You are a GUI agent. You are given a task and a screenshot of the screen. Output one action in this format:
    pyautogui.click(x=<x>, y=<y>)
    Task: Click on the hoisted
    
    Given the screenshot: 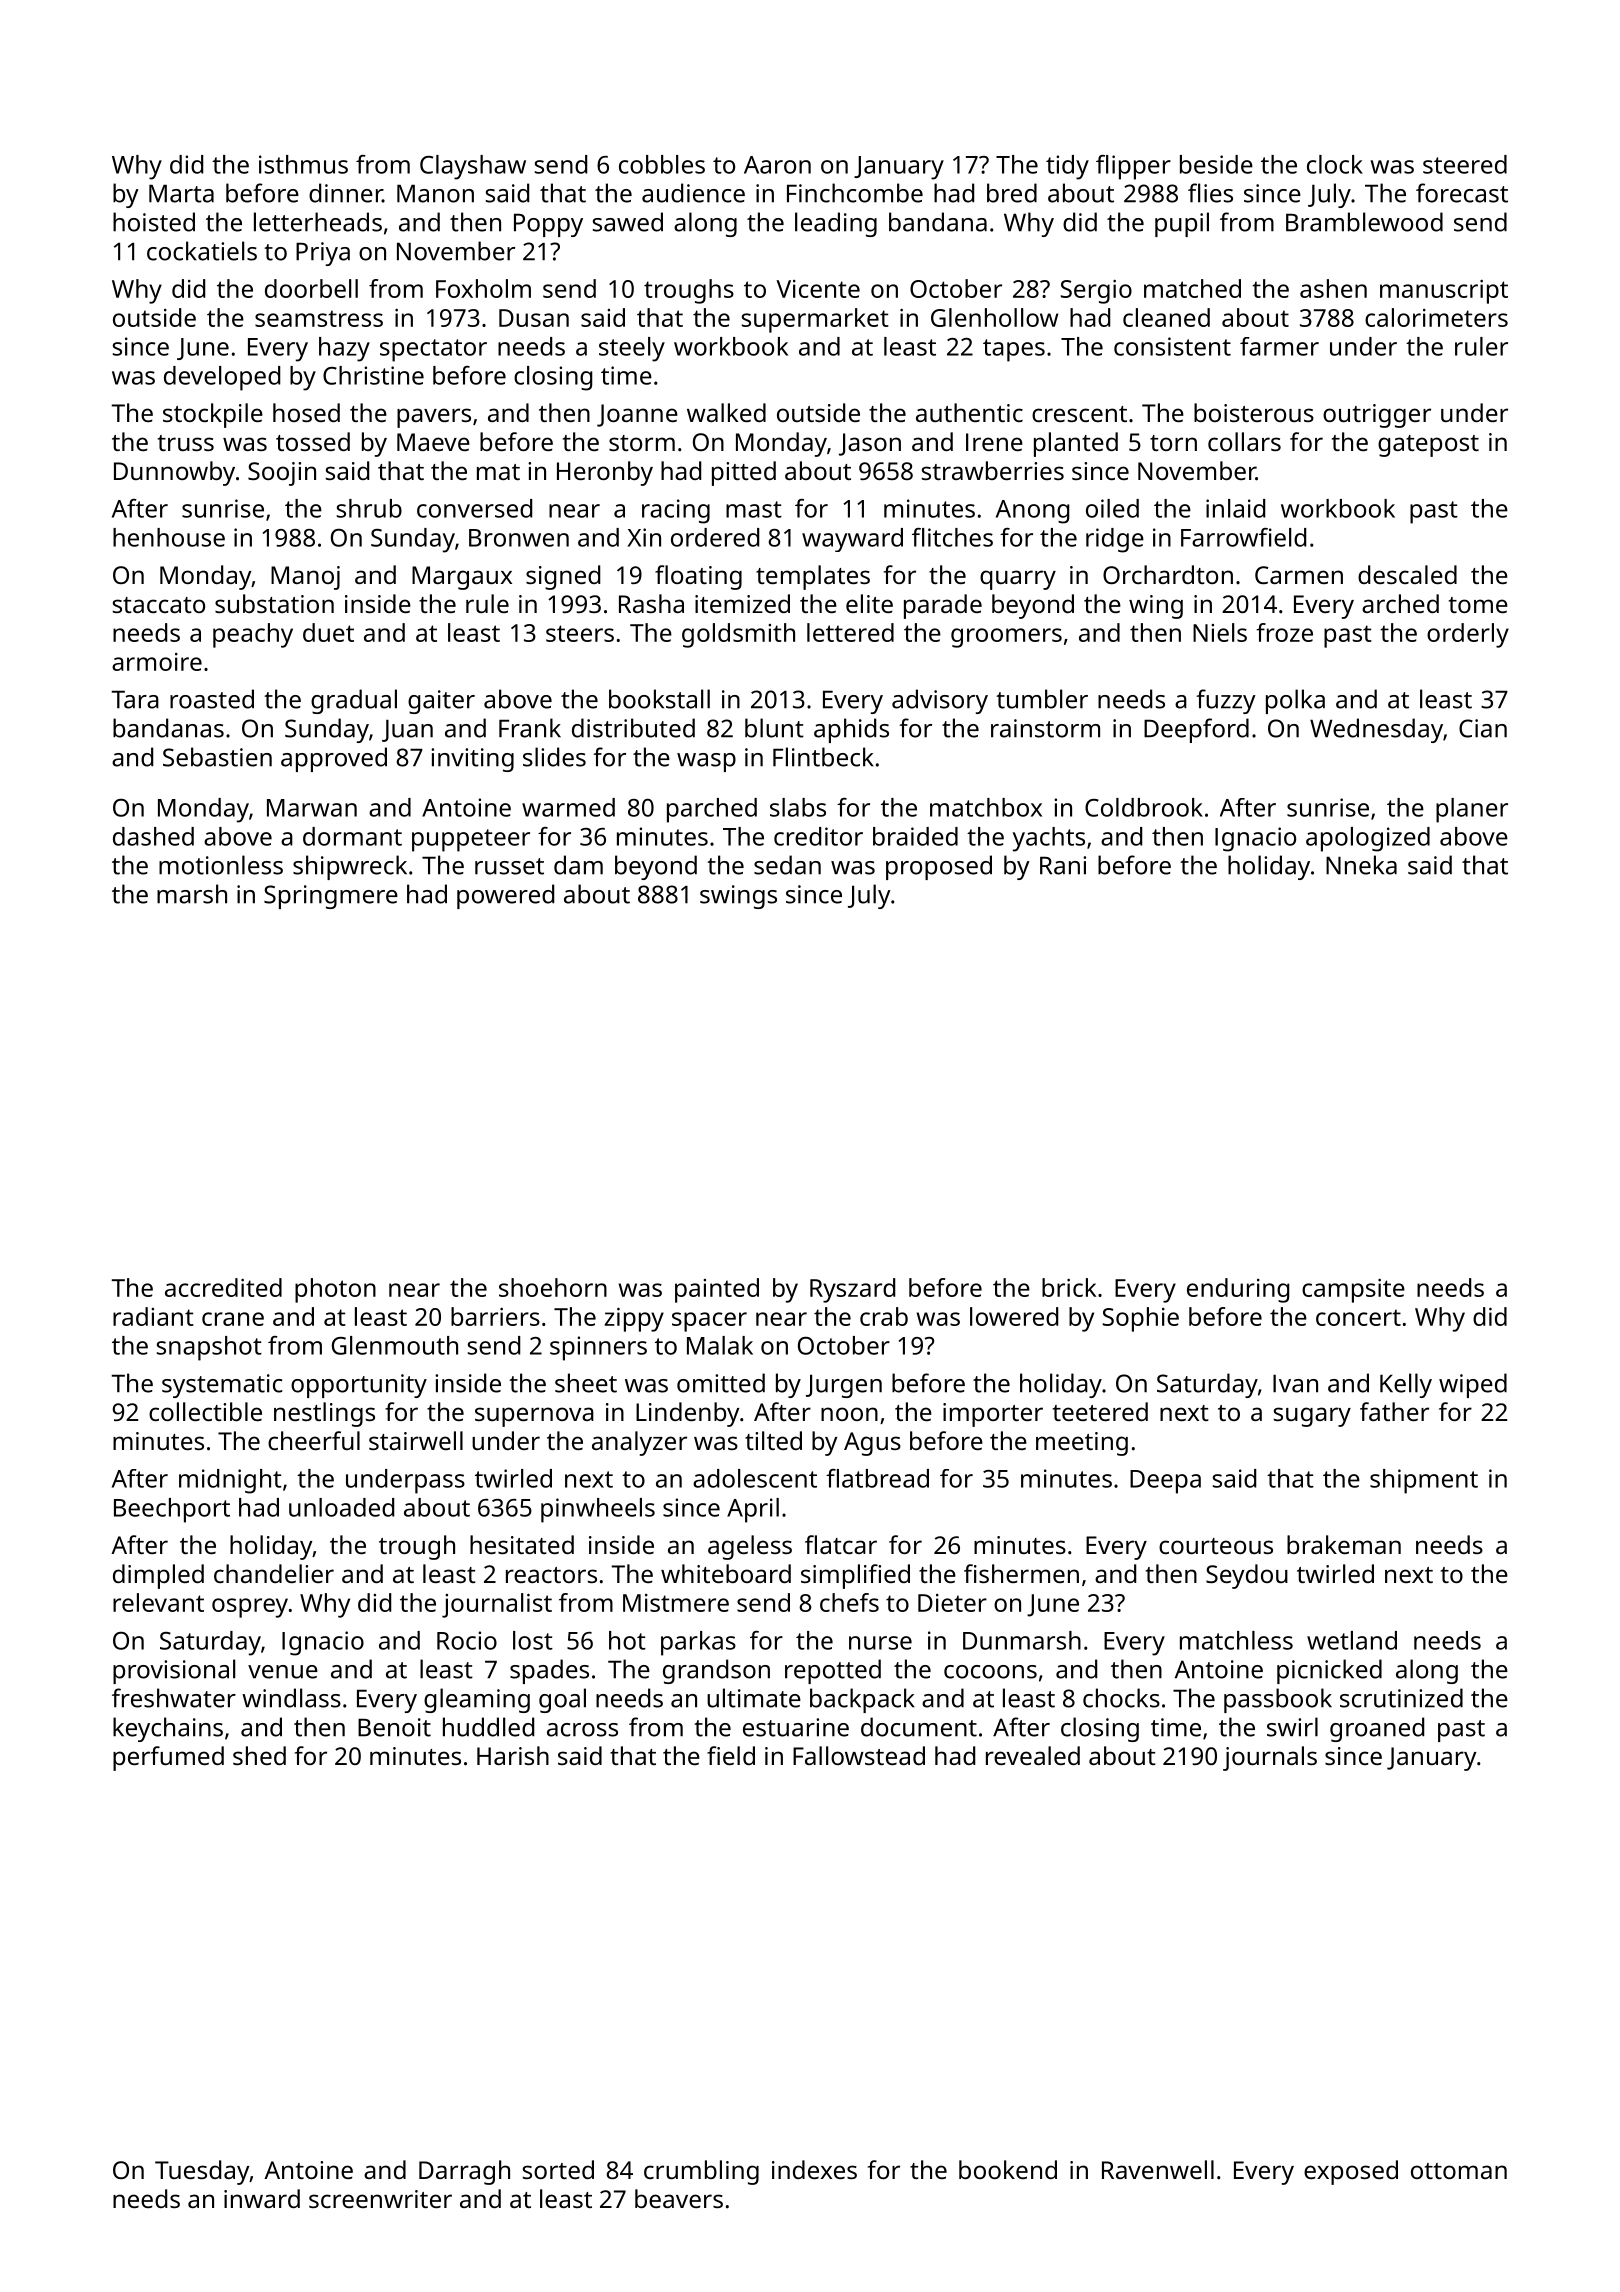 What is the action you would take?
    pyautogui.click(x=154, y=222)
